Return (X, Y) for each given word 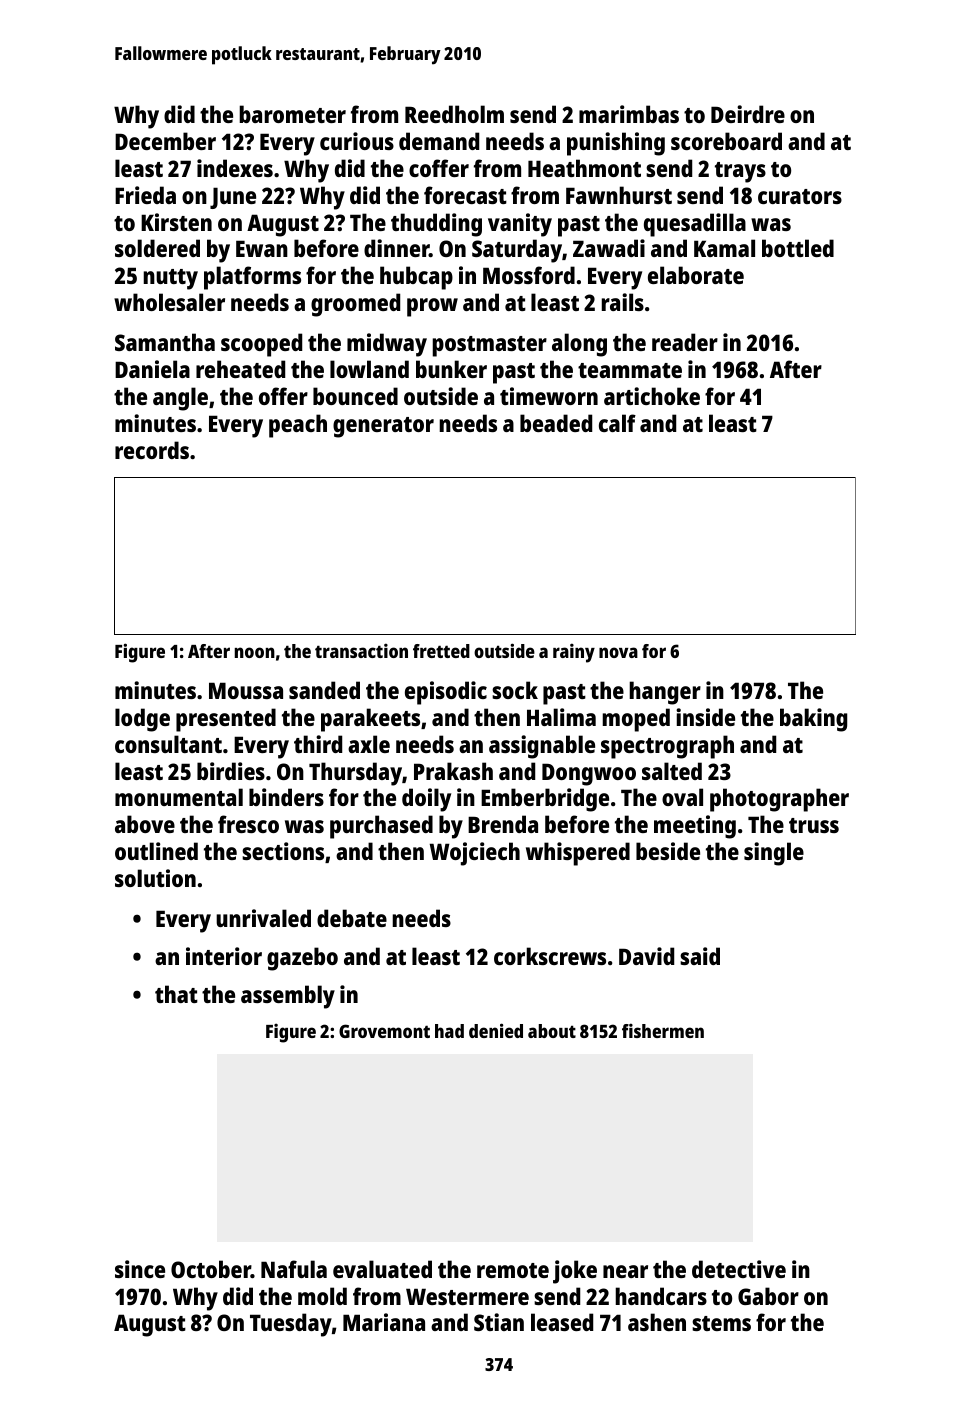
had (449, 1031)
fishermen (663, 1030)
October (211, 1269)
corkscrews (550, 956)
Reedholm (454, 114)
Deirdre (748, 114)
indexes (235, 168)
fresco (248, 824)
